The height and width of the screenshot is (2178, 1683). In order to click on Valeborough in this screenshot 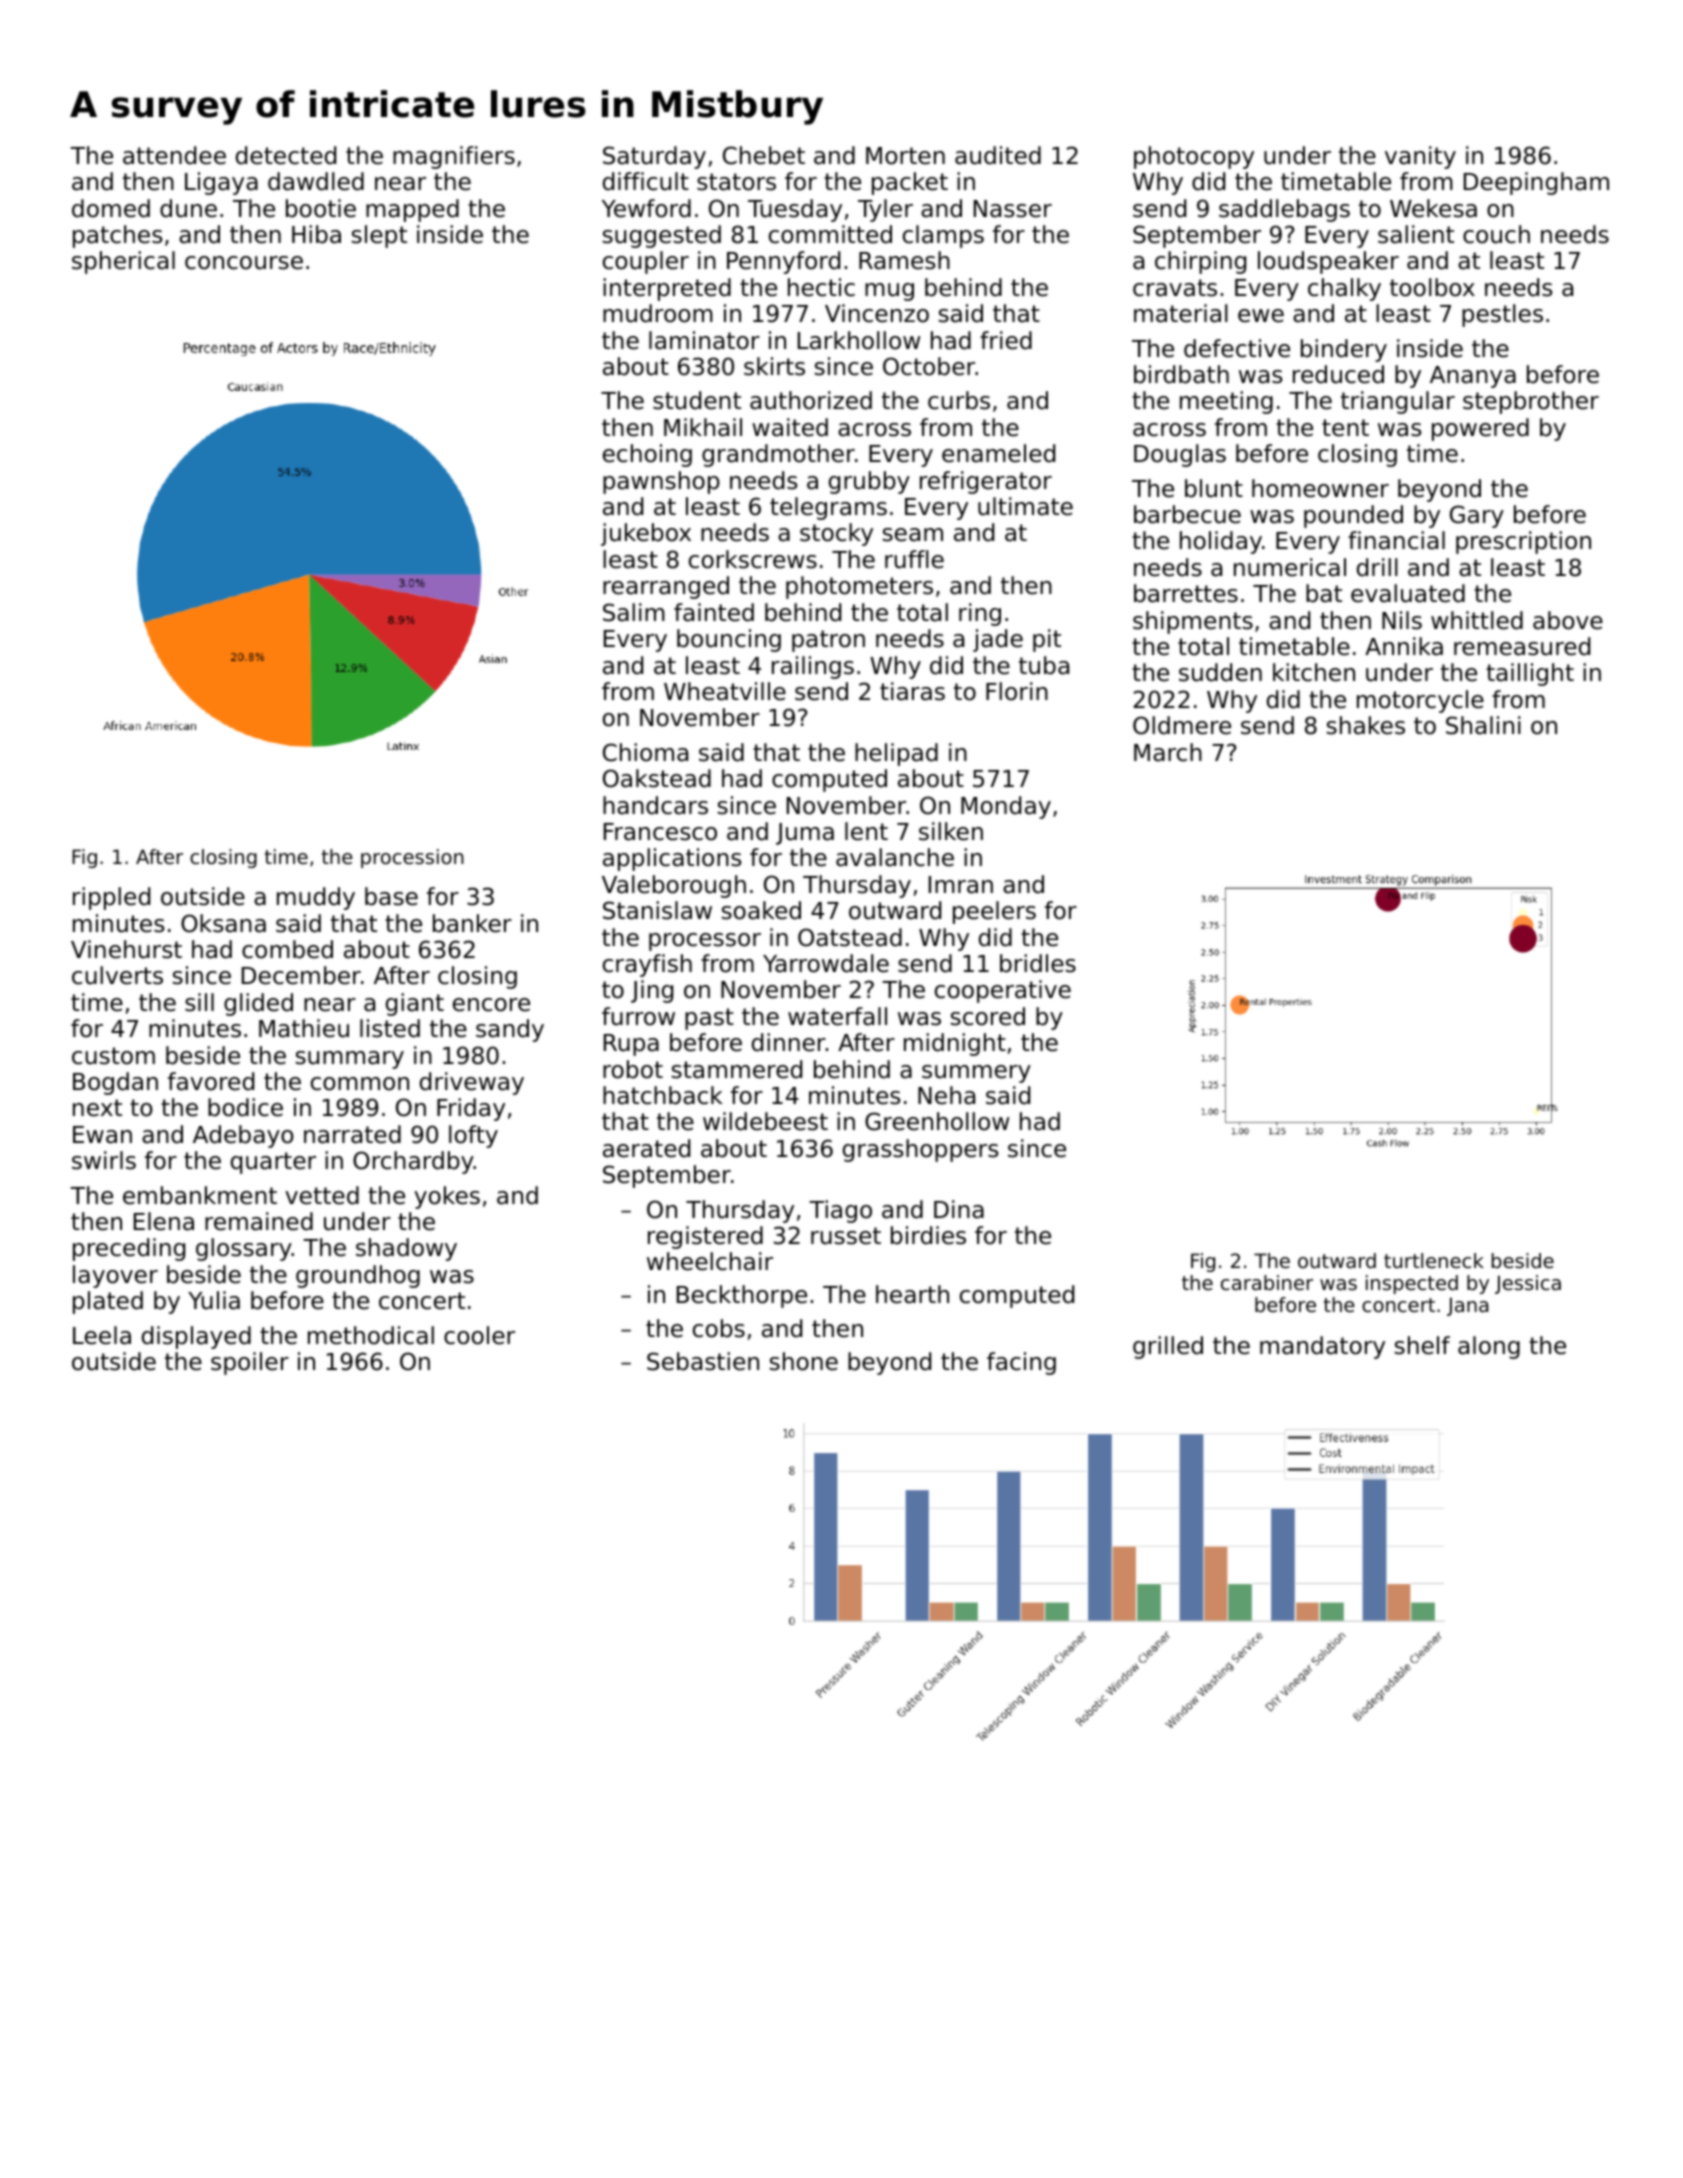, I will do `click(674, 886)`.
